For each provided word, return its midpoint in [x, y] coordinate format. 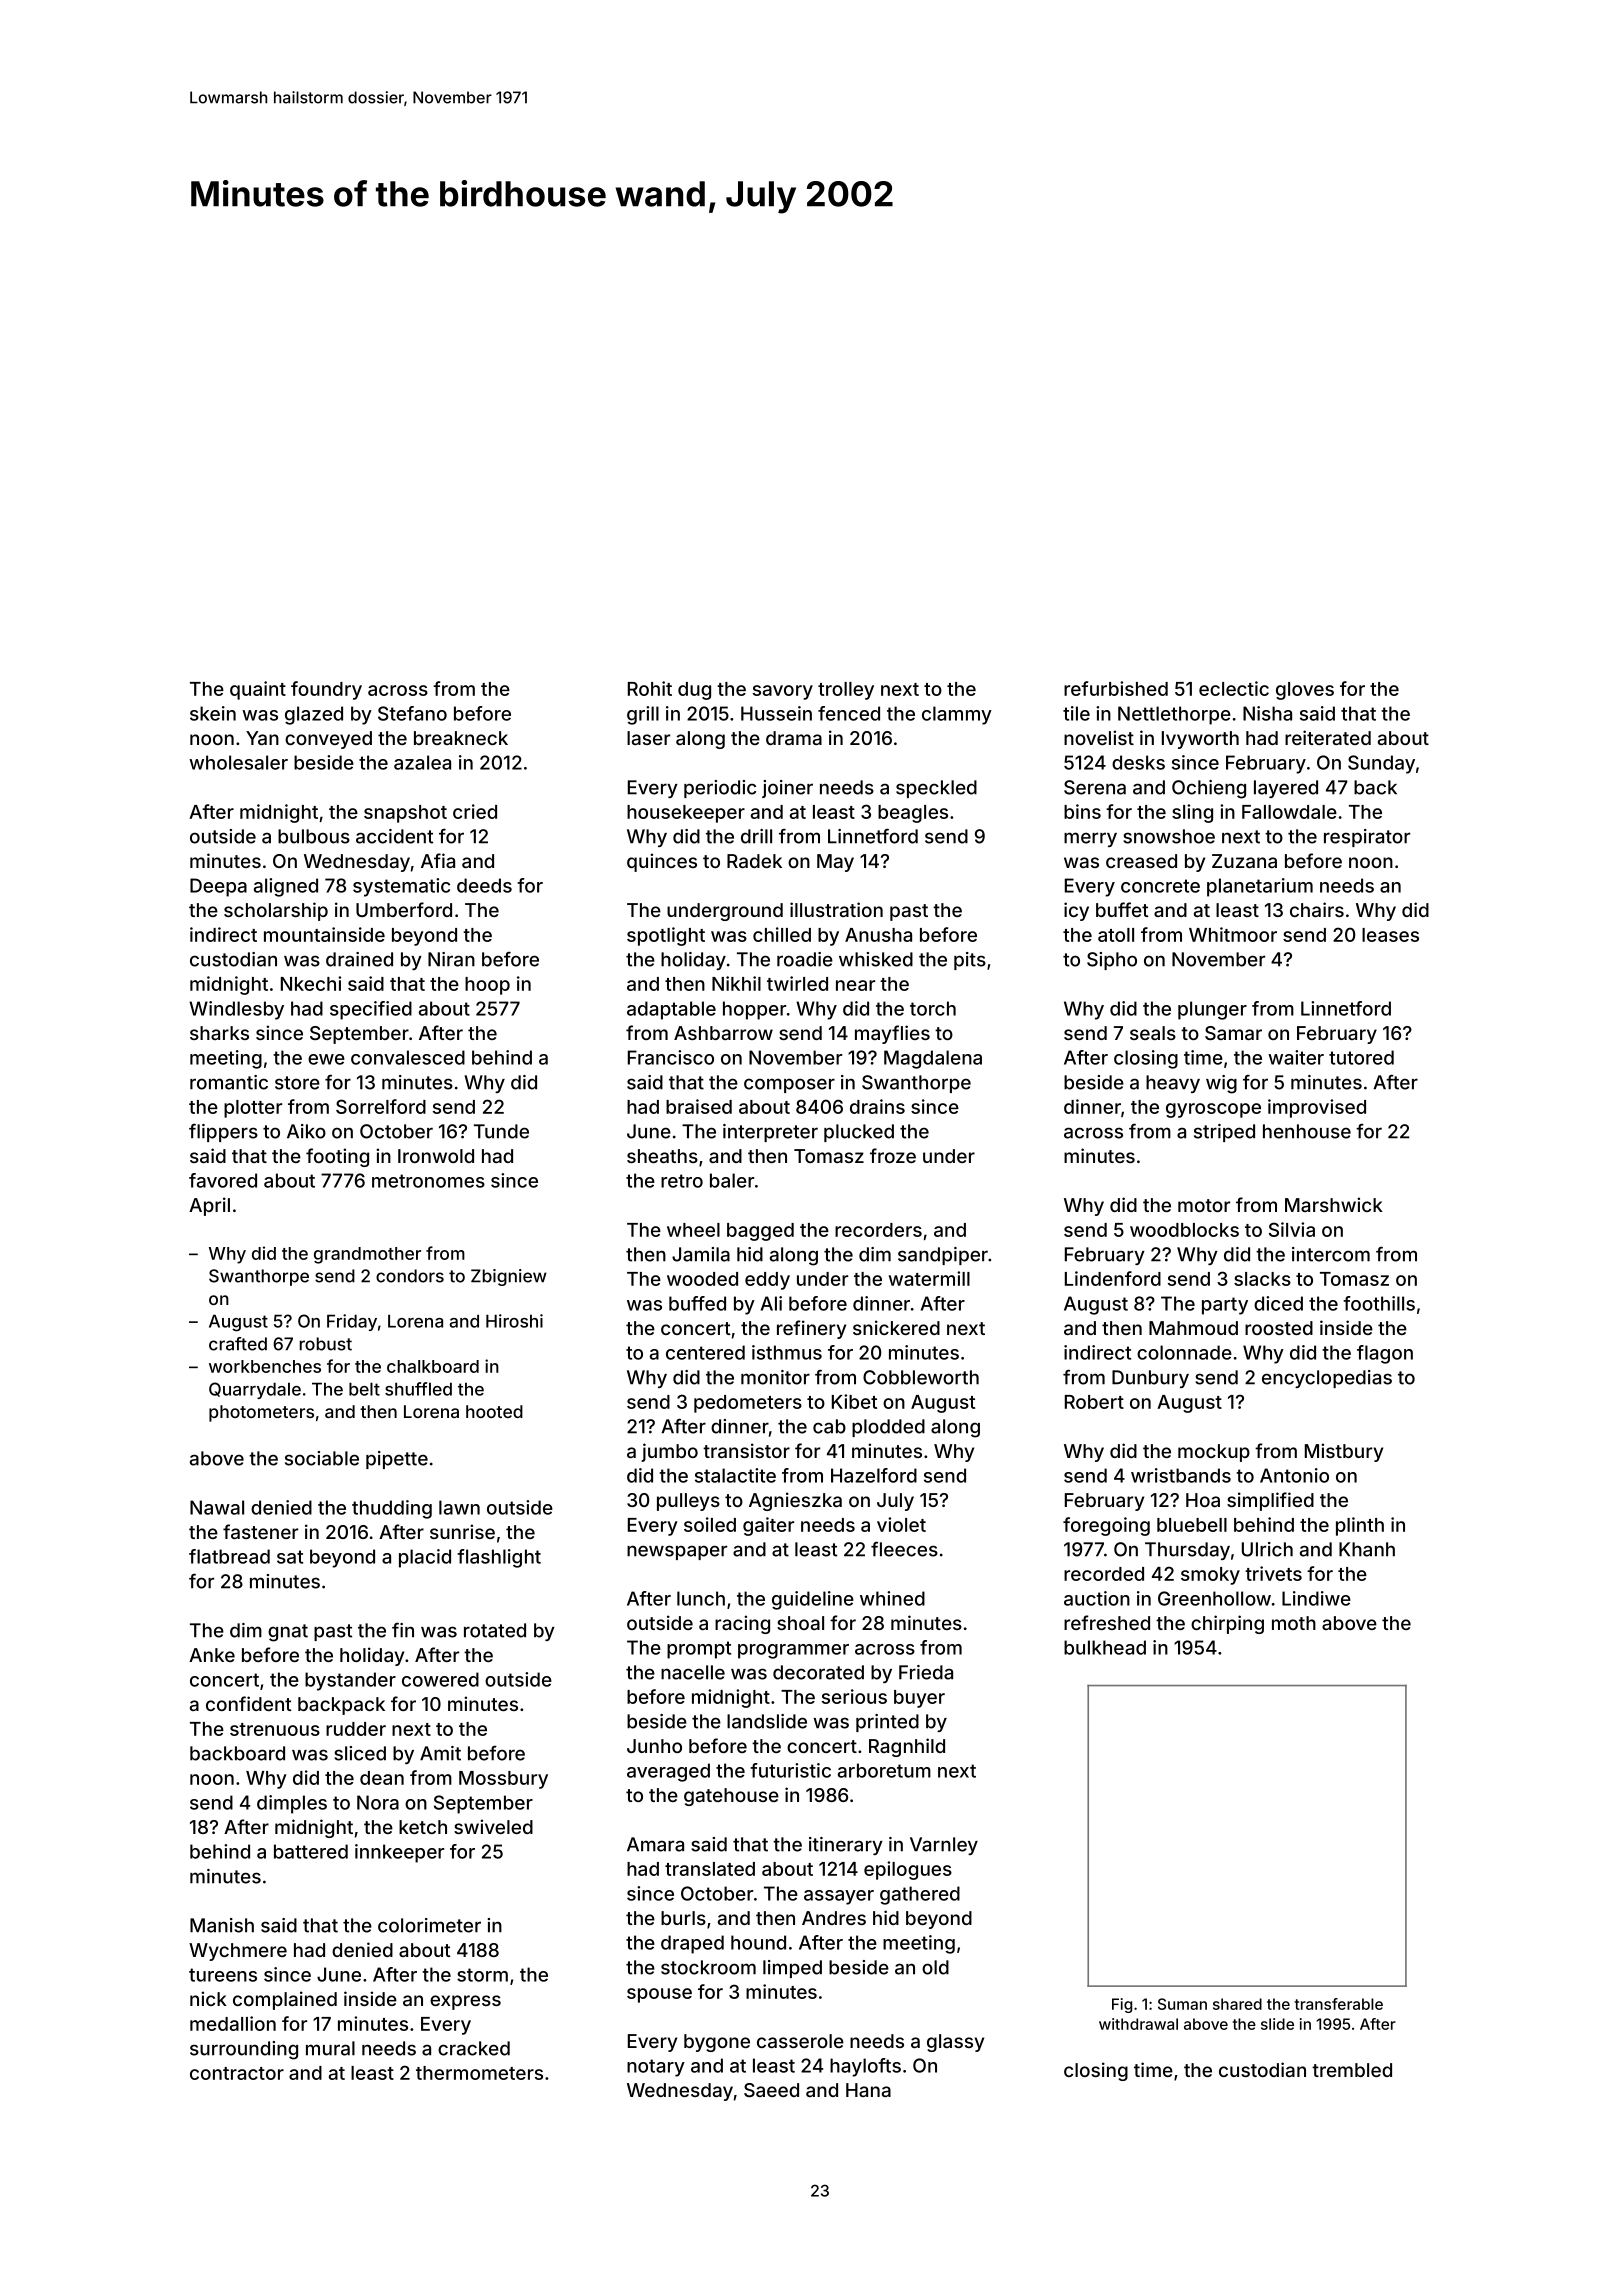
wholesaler [238, 762]
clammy [957, 715]
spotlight [666, 936]
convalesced [408, 1057]
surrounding [244, 2050]
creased [1141, 861]
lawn [459, 1507]
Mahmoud [1193, 1328]
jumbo [669, 1452]
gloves [1305, 691]
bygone [717, 2043]
